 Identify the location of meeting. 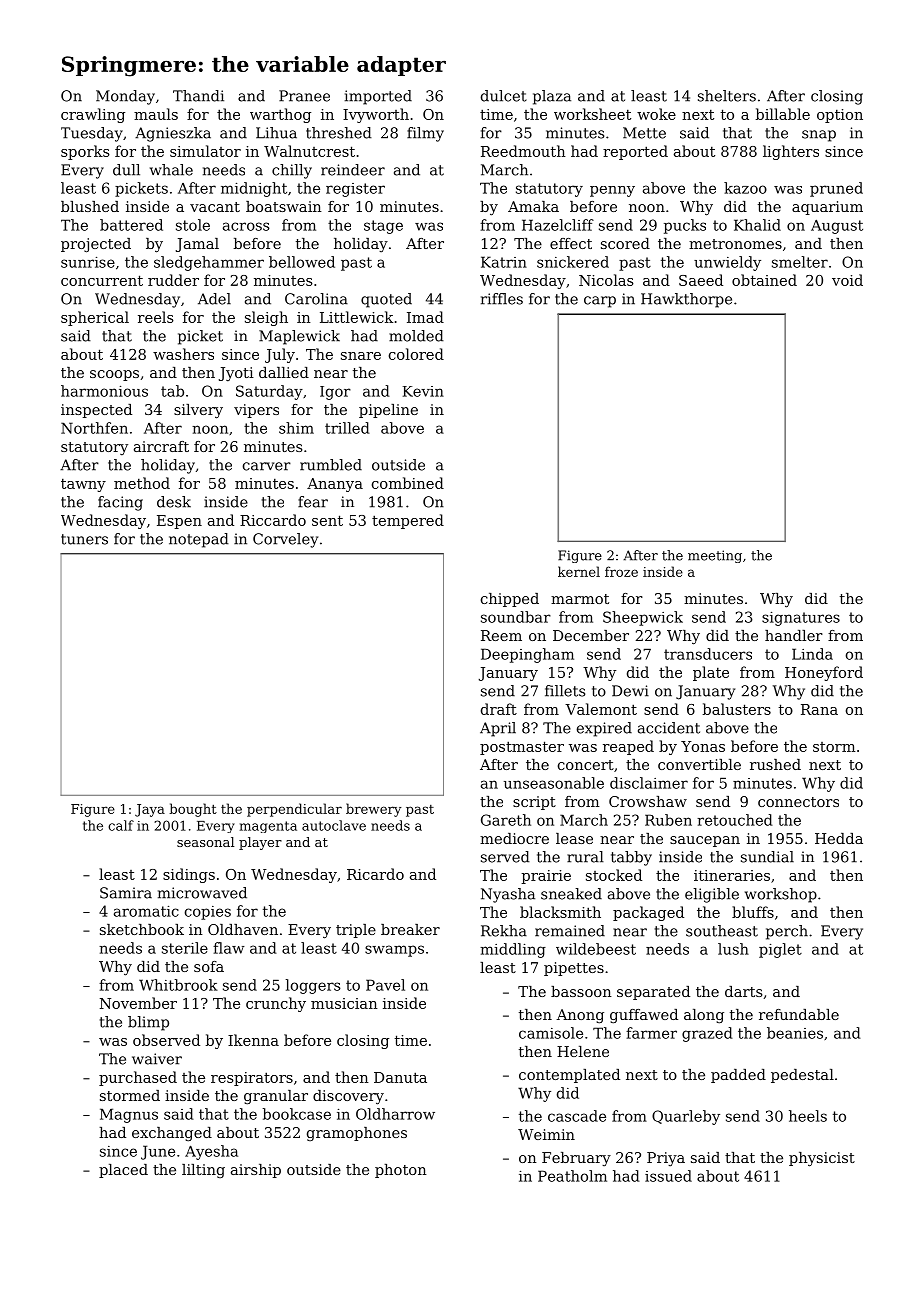
(715, 556).
